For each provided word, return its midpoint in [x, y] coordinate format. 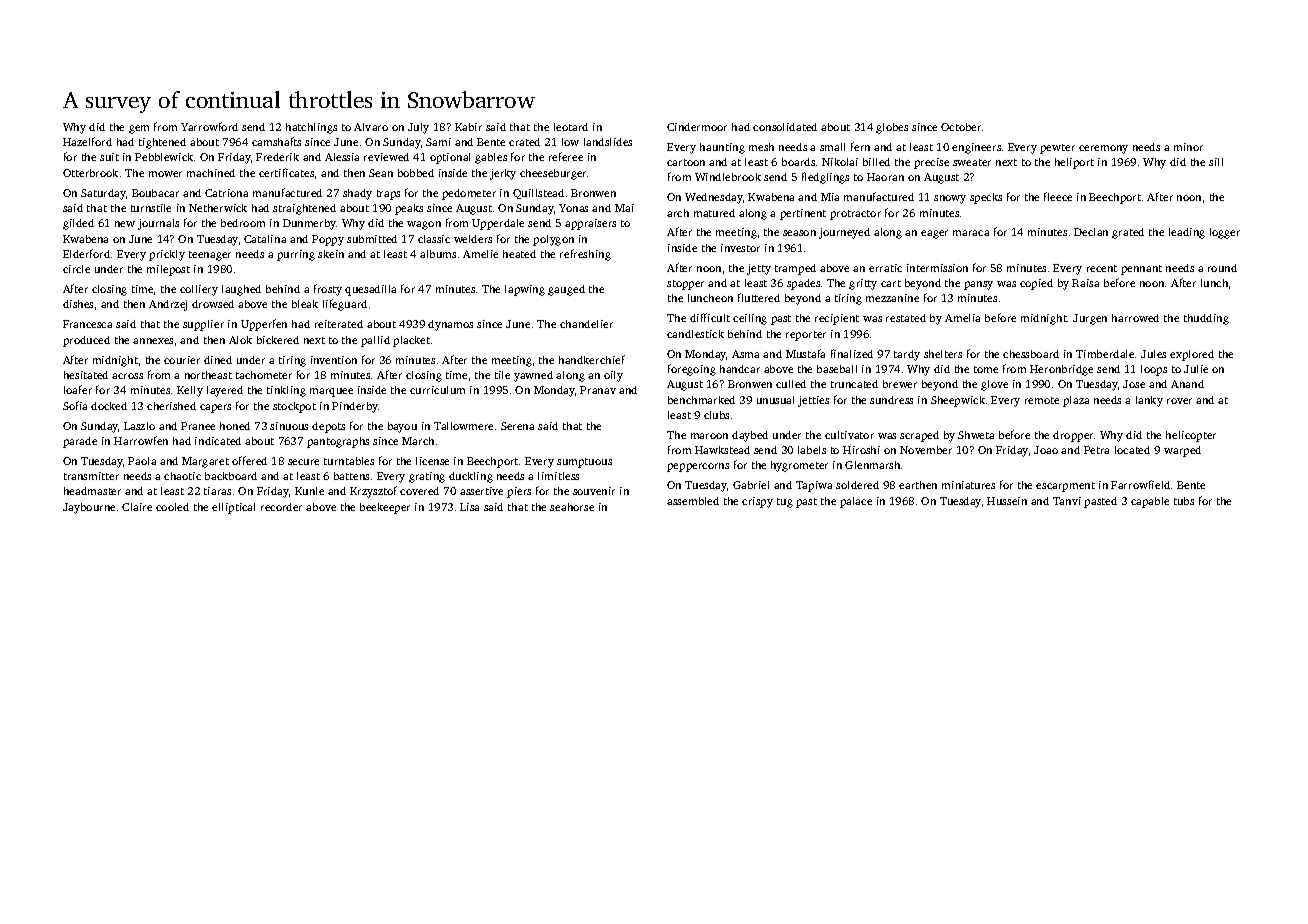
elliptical [233, 508]
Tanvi [1067, 501]
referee [566, 156]
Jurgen [1090, 319]
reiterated [339, 324]
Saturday [103, 194]
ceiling [750, 319]
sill [1216, 162]
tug [785, 503]
